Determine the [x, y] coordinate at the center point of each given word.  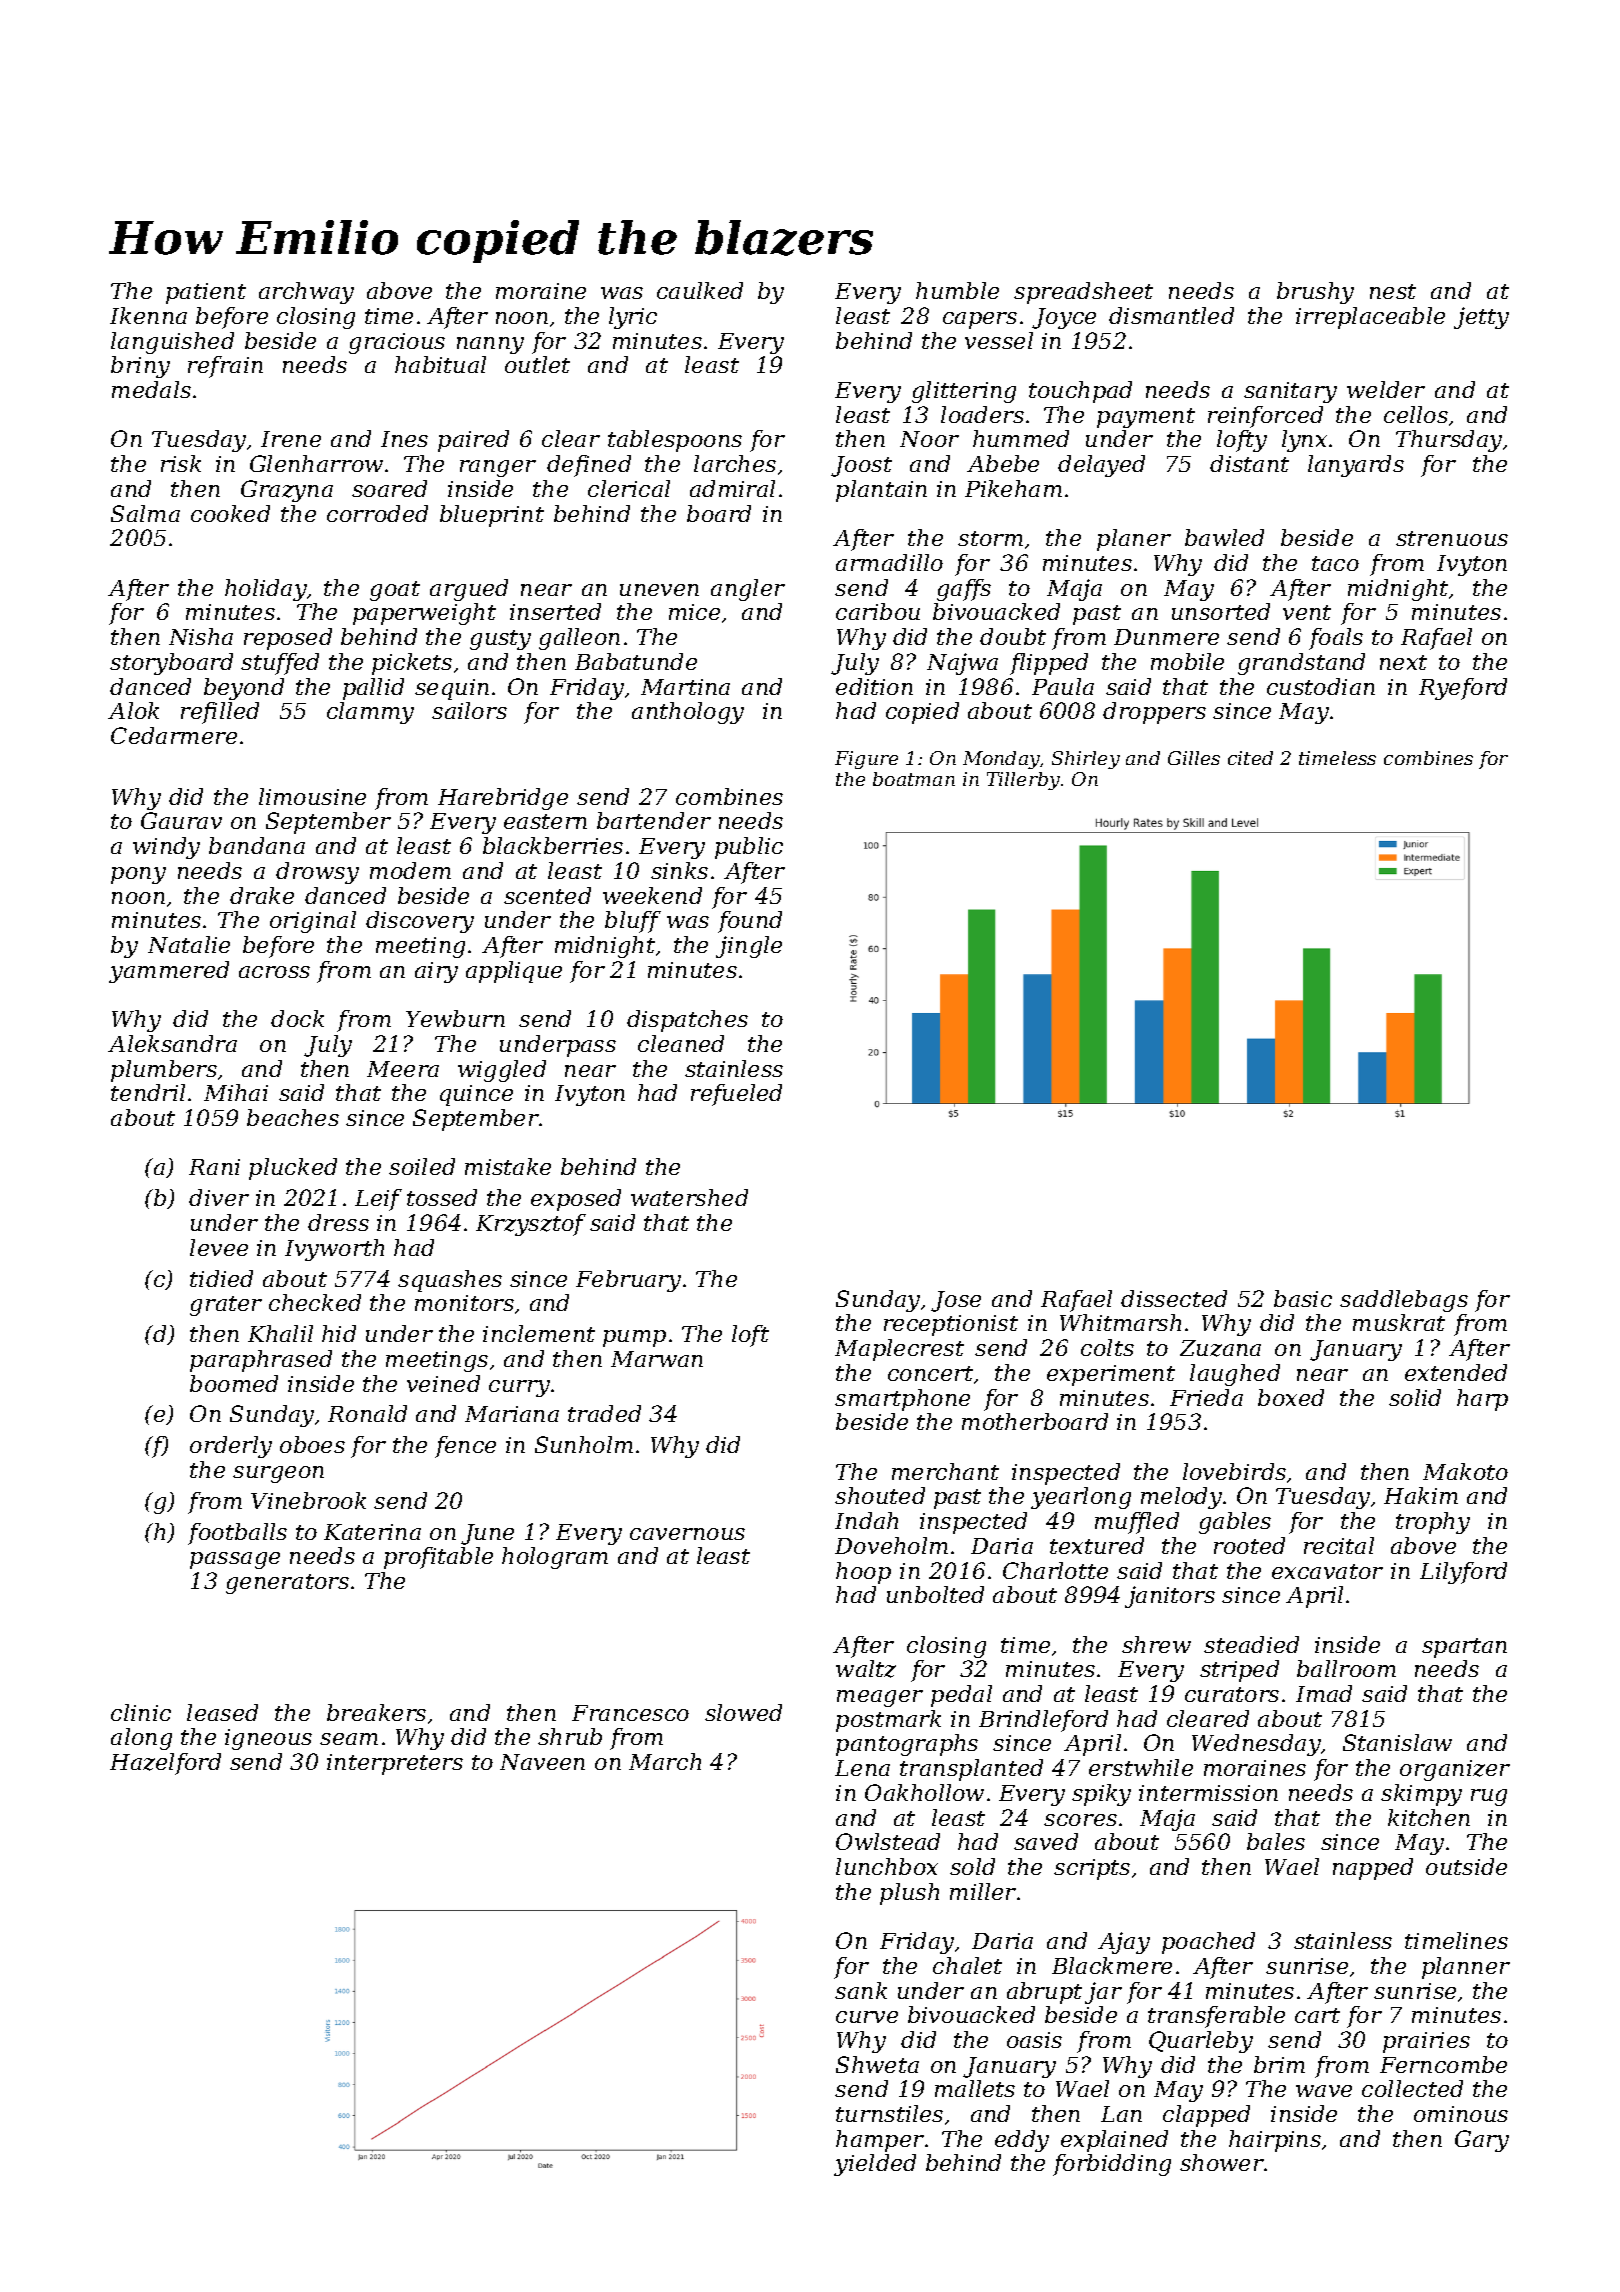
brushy [1315, 293]
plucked [293, 1169]
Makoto [1465, 1471]
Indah [866, 1520]
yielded [875, 2165]
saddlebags [1404, 1301]
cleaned [681, 1043]
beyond [244, 689]
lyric [633, 318]
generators [287, 1584]
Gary [1482, 2141]
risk [181, 463]
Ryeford [1463, 689]
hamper [880, 2141]
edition [874, 686]
